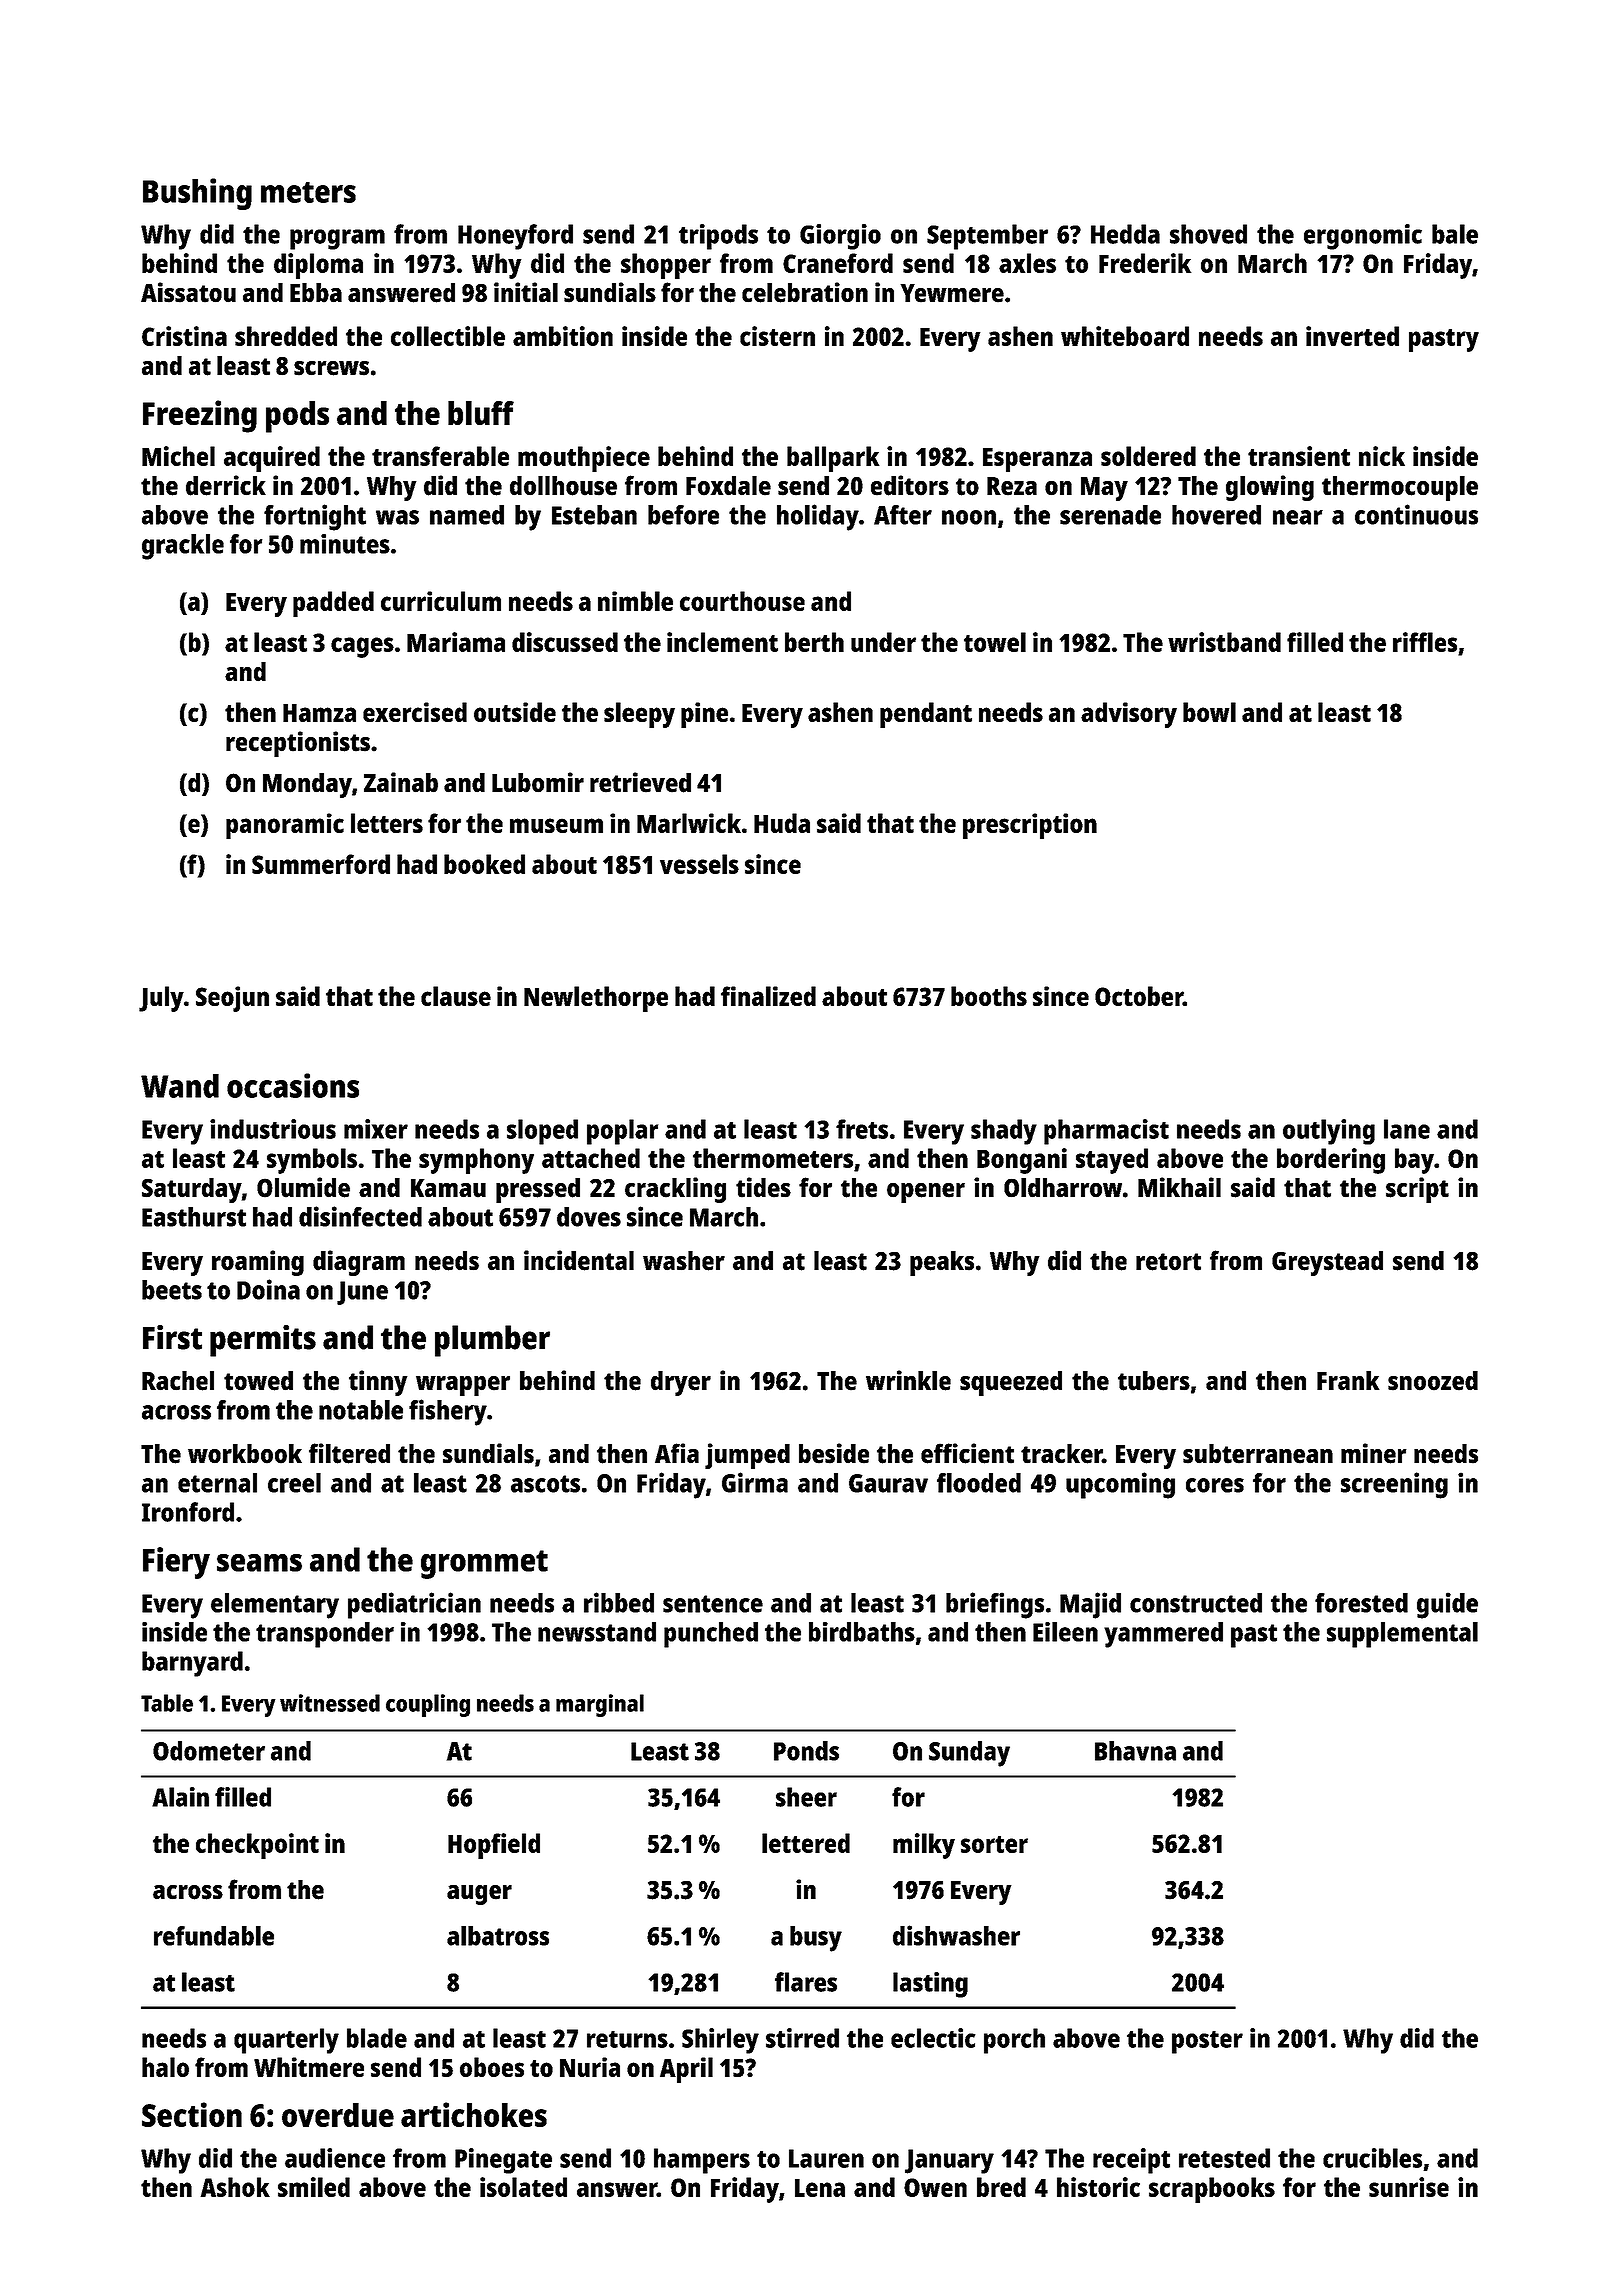  Describe the element at coordinates (1455, 234) in the screenshot. I see `bale` at that location.
